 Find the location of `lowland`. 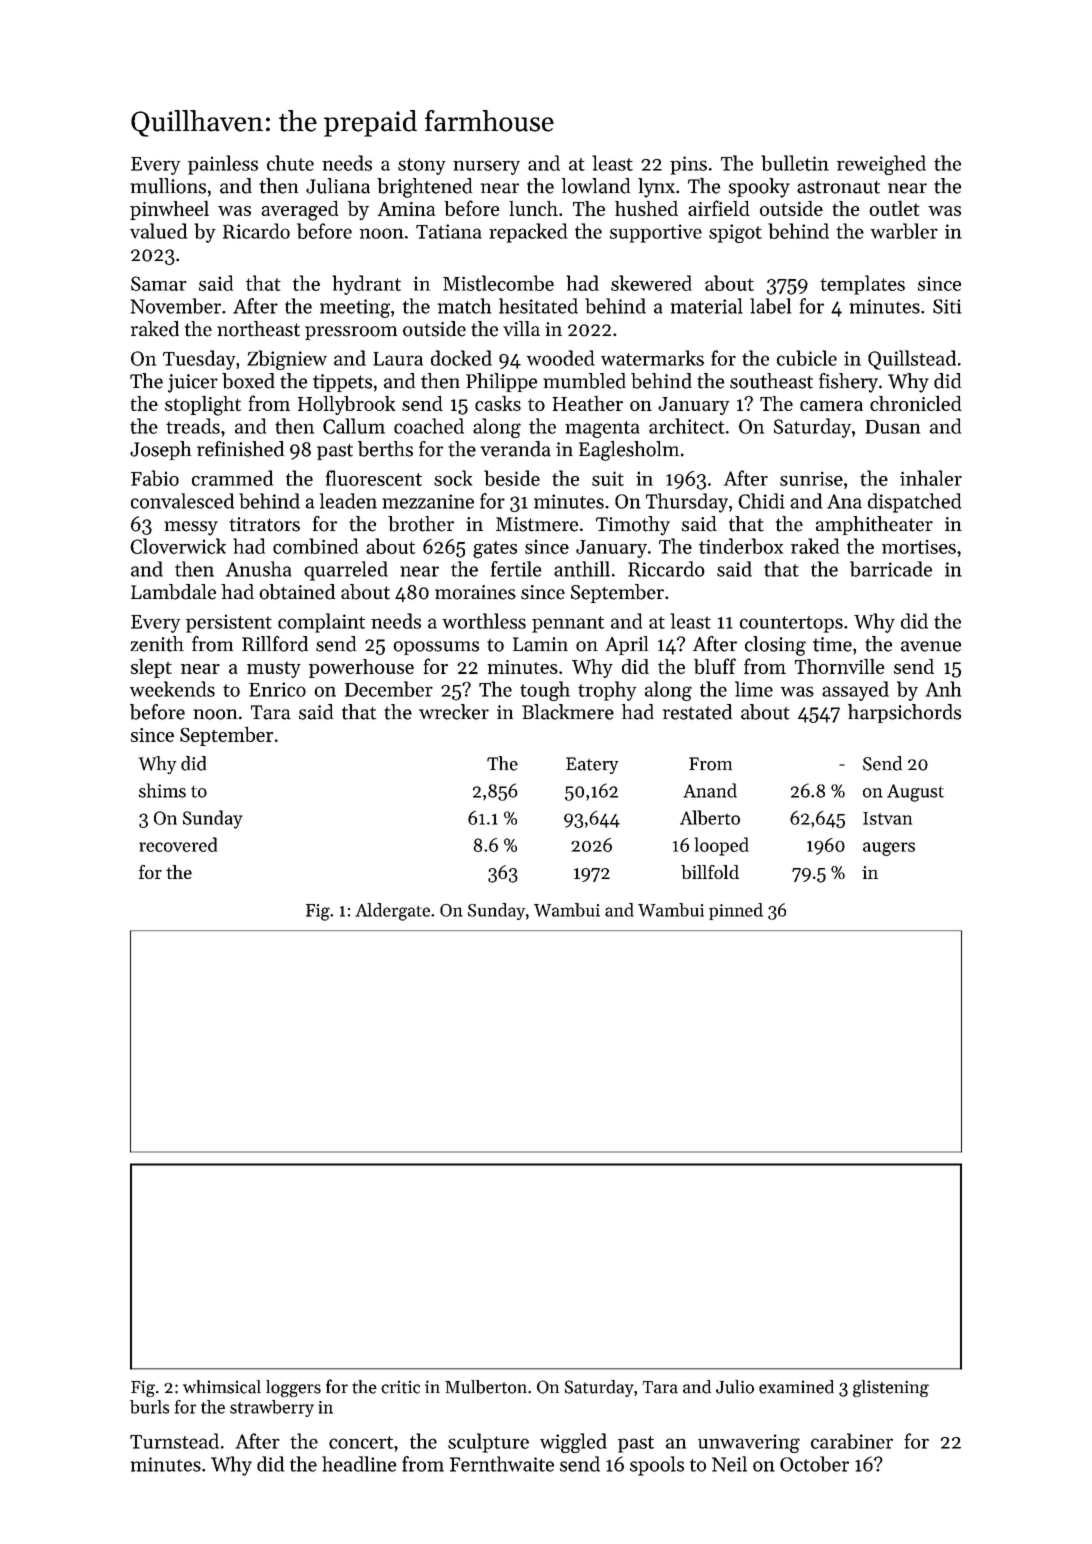

lowland is located at coordinates (596, 186).
